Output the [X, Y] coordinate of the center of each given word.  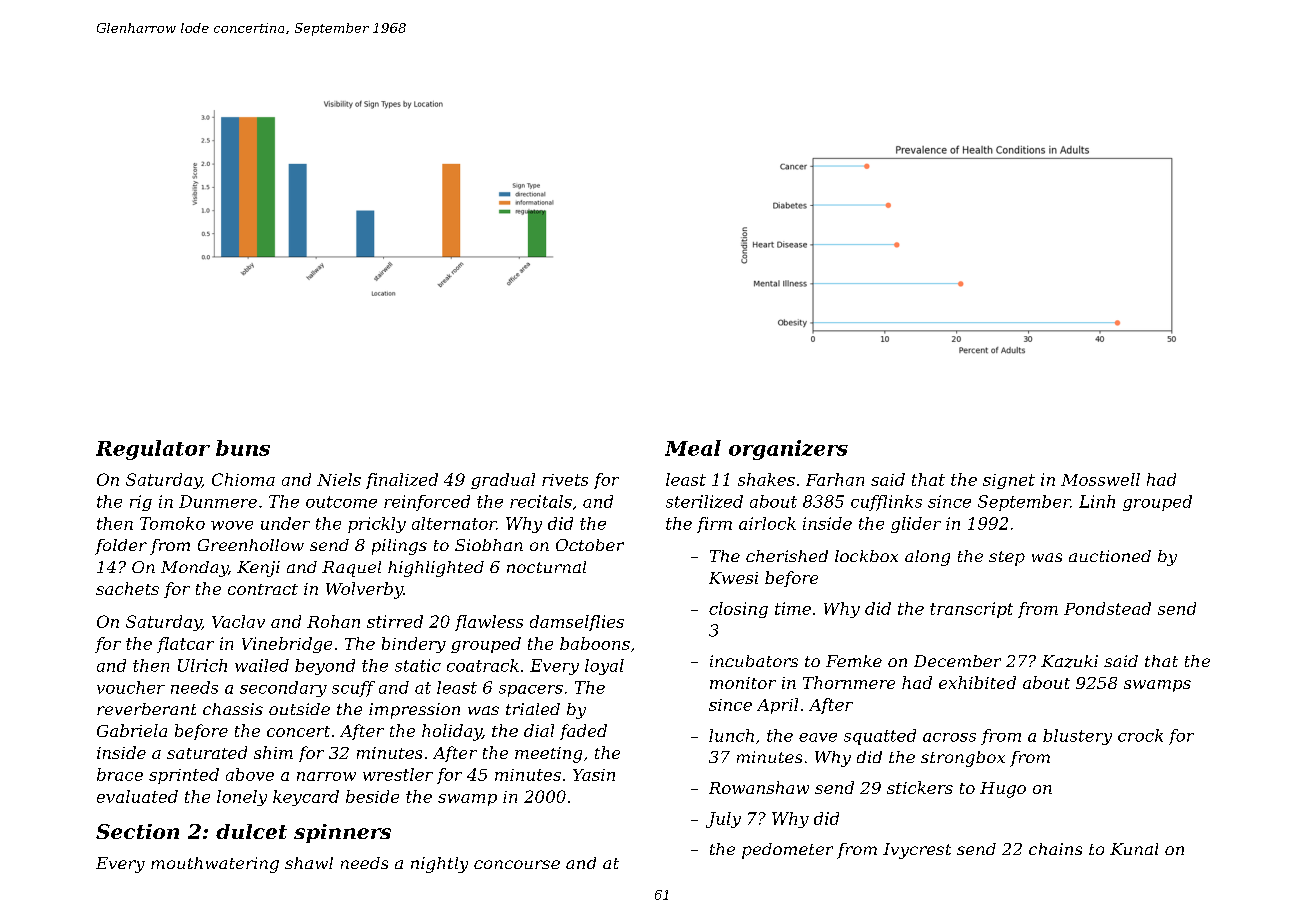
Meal [693, 448]
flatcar [185, 645]
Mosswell [1100, 479]
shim [273, 752]
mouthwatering [215, 865]
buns [243, 448]
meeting [548, 755]
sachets [127, 588]
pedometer [787, 851]
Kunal [1134, 849]
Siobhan [489, 545]
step [1007, 558]
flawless [489, 623]
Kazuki [1069, 661]
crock [1140, 735]
